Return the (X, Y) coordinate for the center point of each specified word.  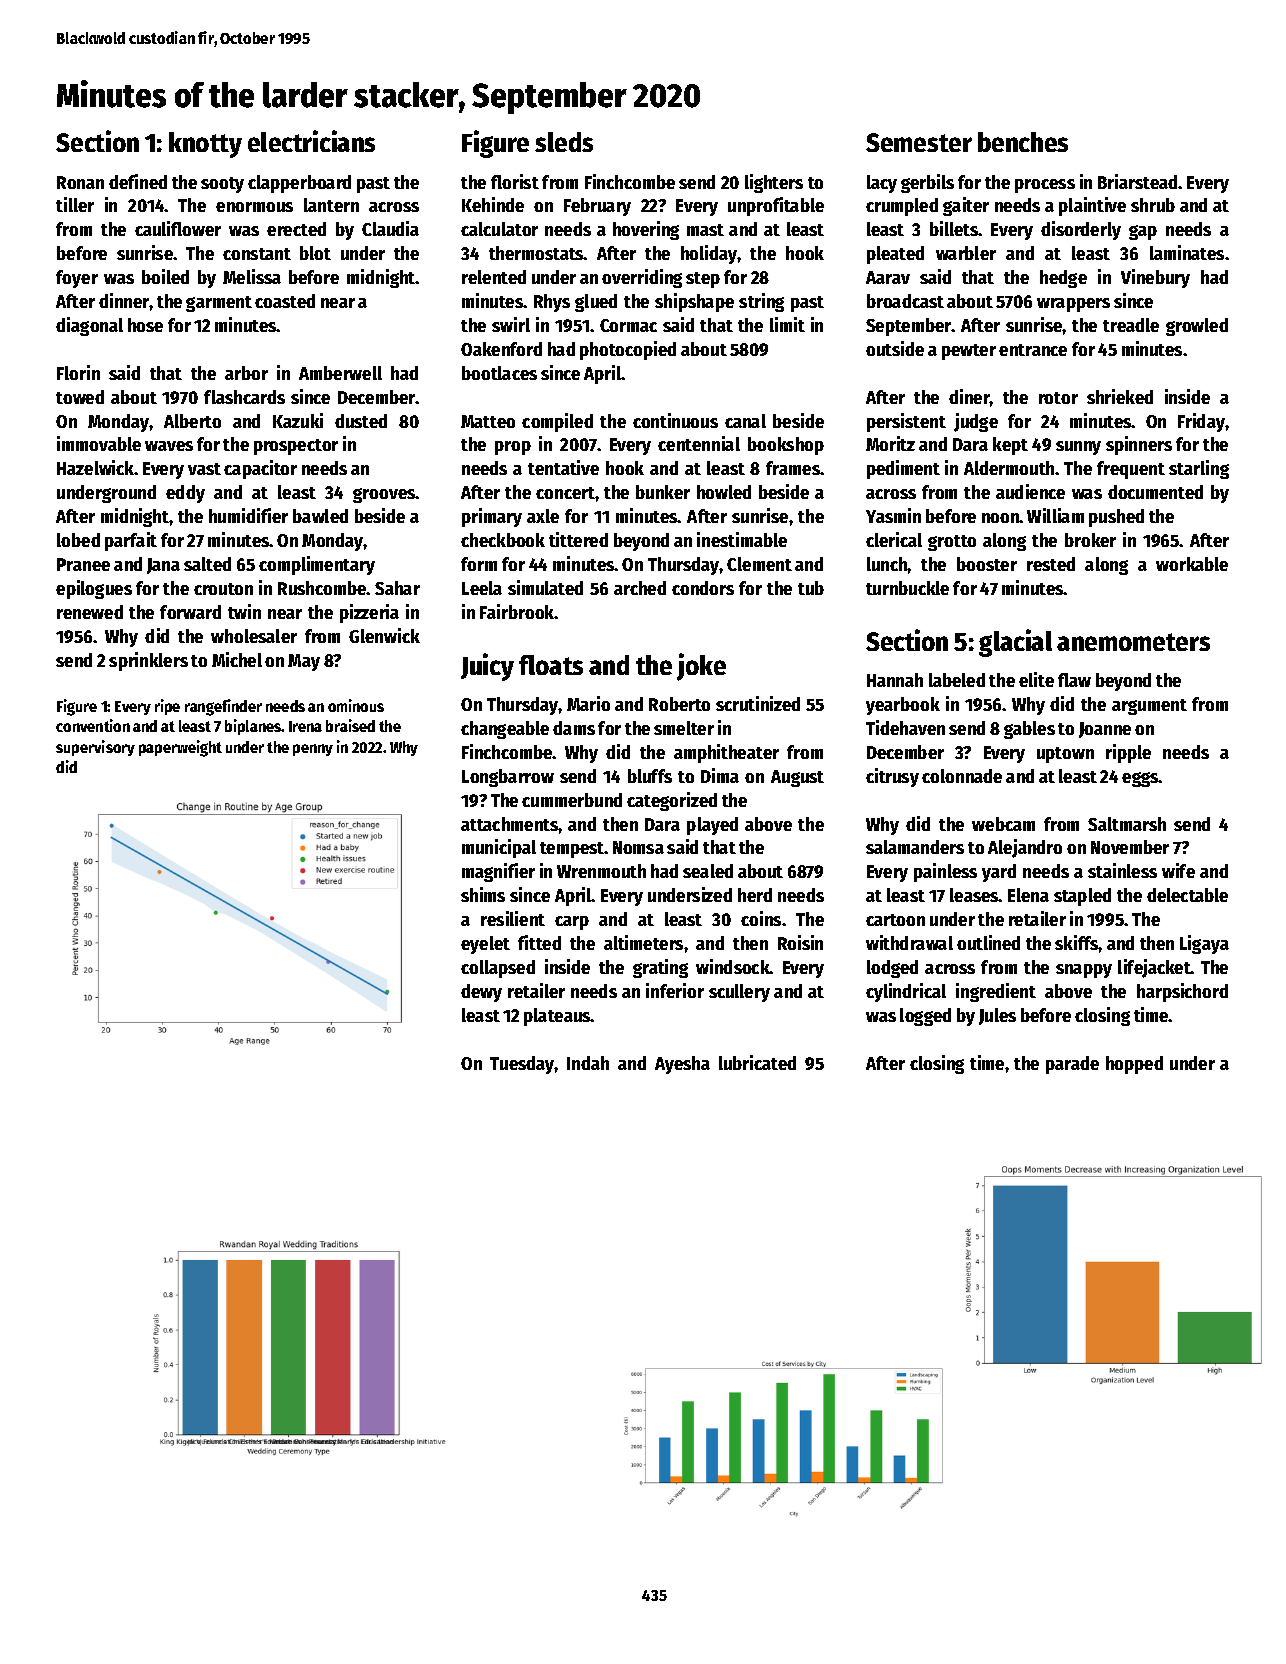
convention (93, 725)
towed (80, 397)
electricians (311, 141)
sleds (564, 142)
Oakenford (501, 349)
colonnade (962, 776)
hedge (1063, 279)
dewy (481, 993)
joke (701, 667)
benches (1023, 142)
